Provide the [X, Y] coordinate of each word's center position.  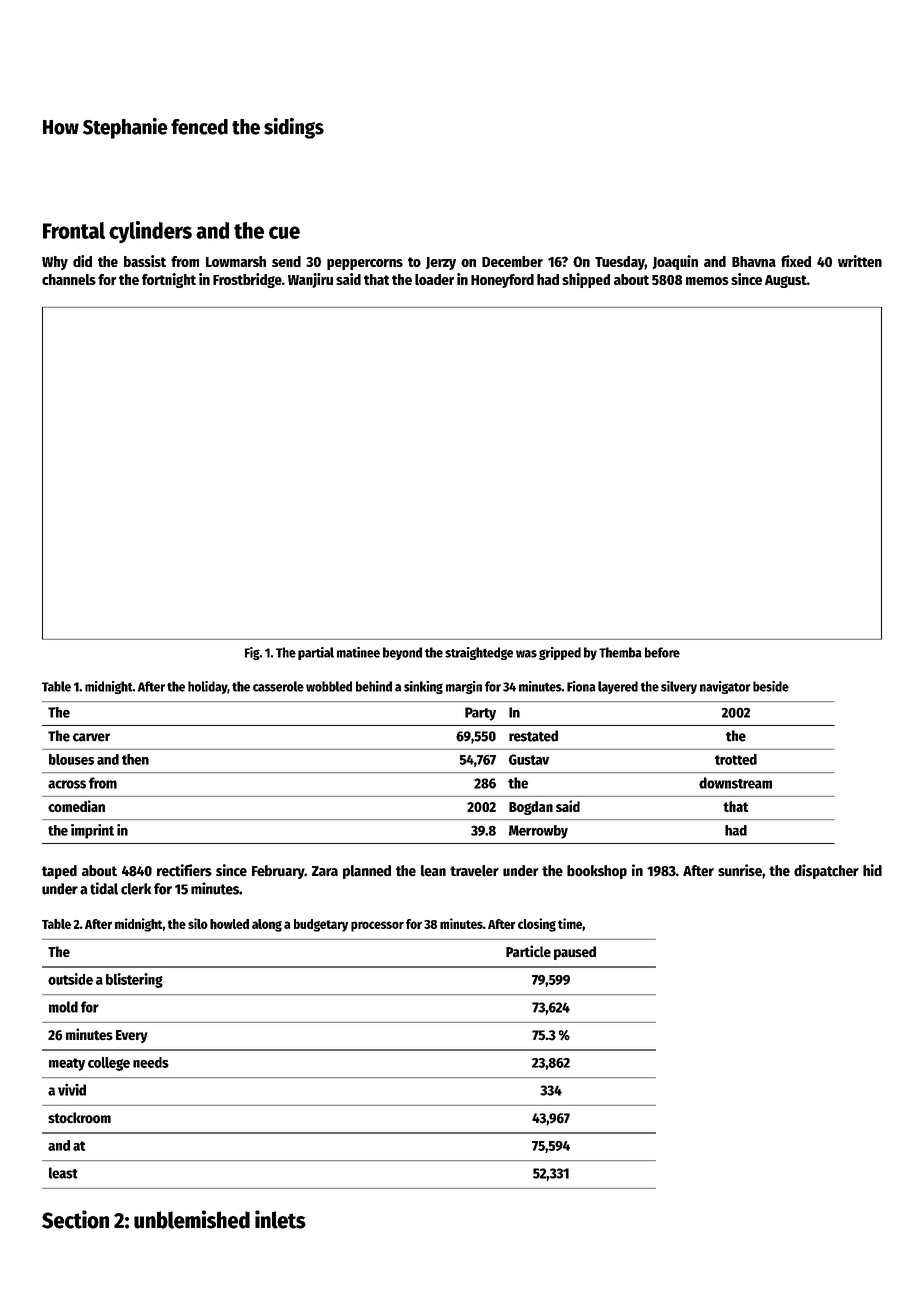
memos [707, 281]
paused [575, 953]
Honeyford [502, 281]
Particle [528, 951]
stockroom [79, 1118]
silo [198, 923]
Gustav [529, 759]
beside [771, 686]
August [786, 281]
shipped [586, 280]
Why [55, 263]
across [67, 784]
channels [69, 279]
